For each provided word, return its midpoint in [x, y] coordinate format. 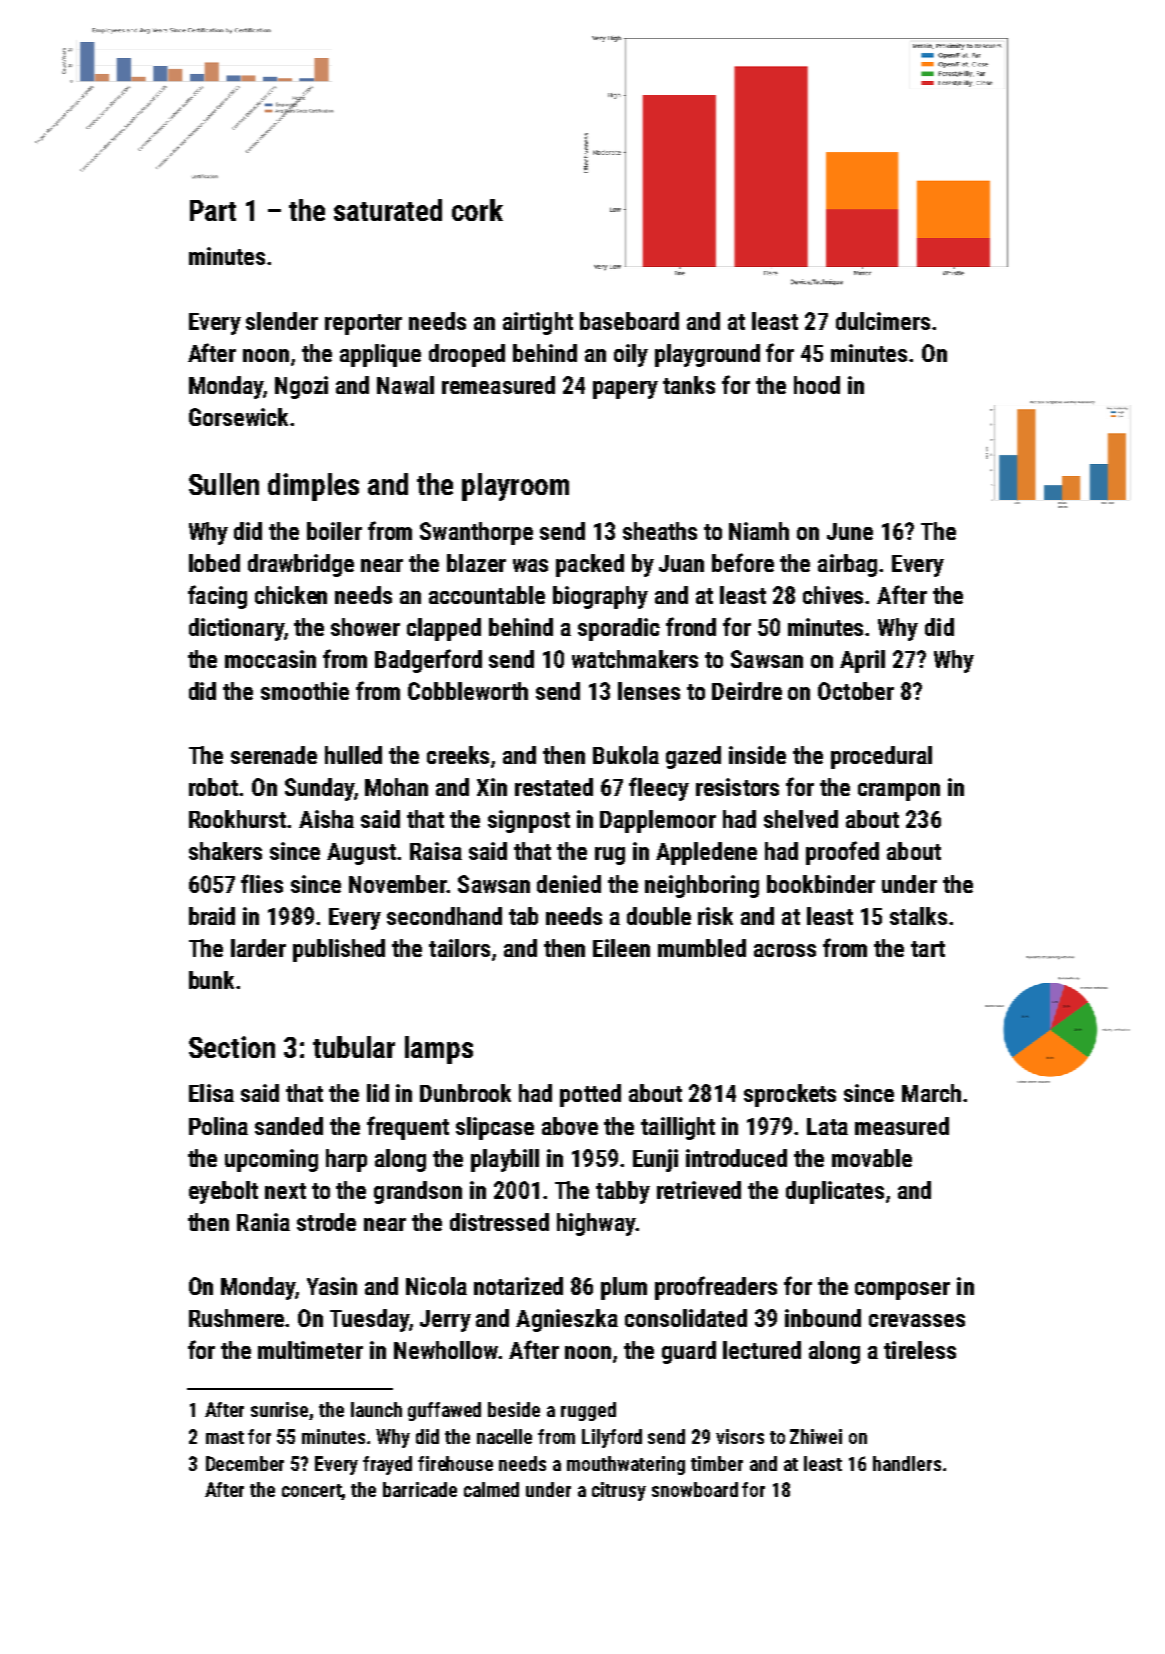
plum [624, 1288]
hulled [353, 755]
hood [817, 385]
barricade [420, 1489]
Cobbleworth [468, 691]
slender [282, 321]
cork [477, 210]
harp [346, 1160]
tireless [920, 1350]
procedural [881, 757]
